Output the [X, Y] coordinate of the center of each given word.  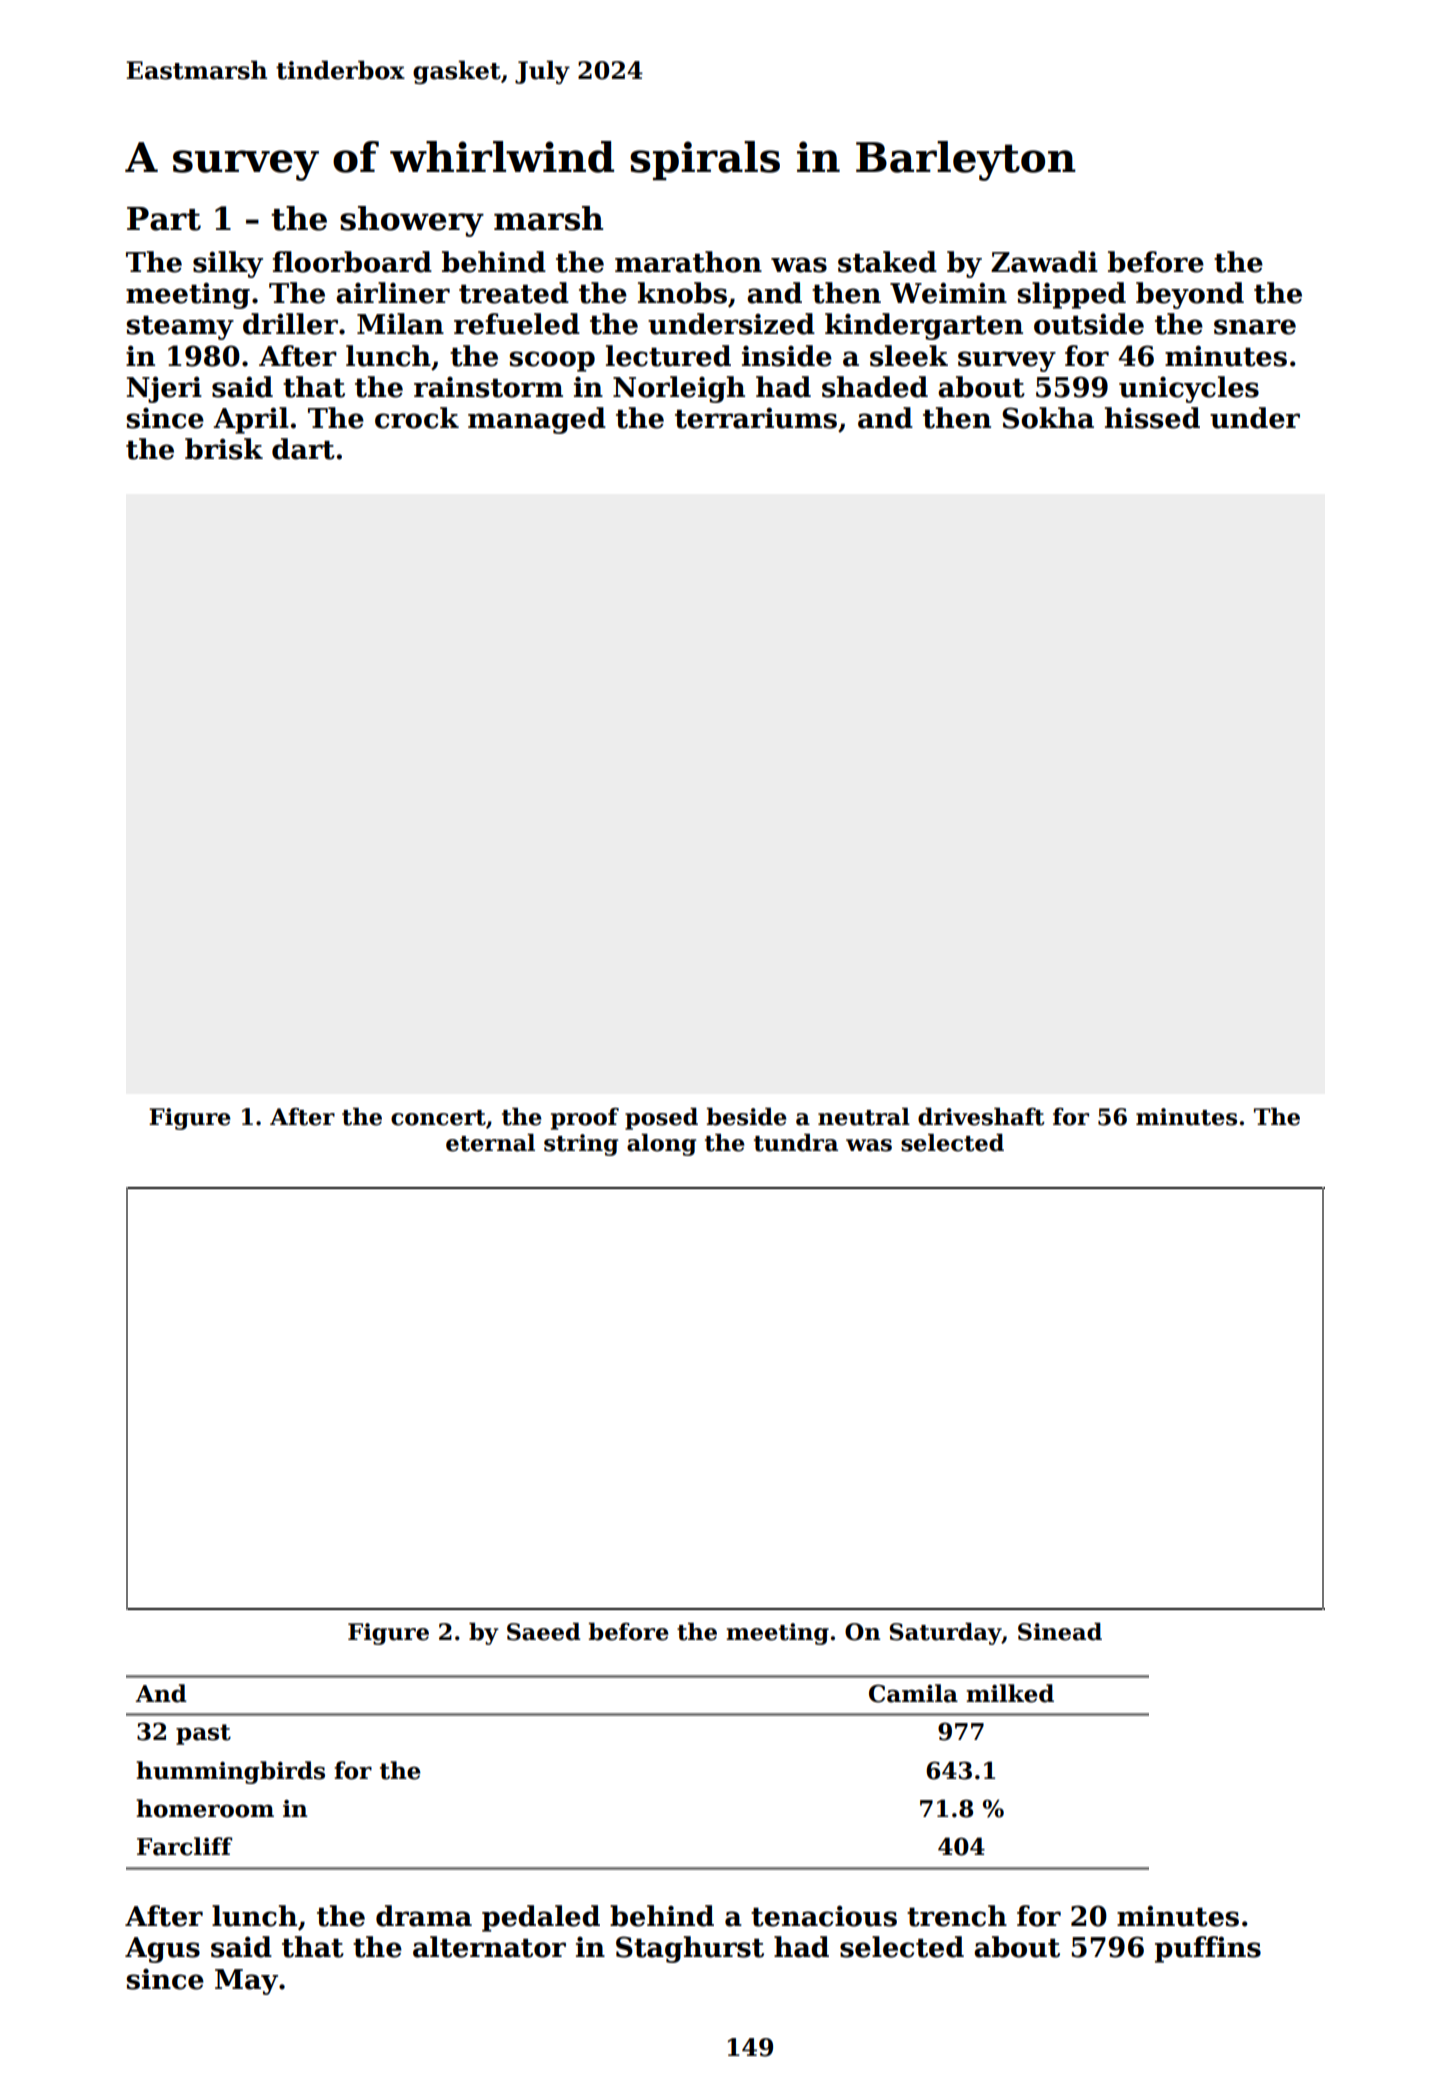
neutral [864, 1117]
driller [290, 324]
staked [887, 262]
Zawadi [1044, 262]
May [246, 1982]
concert [438, 1118]
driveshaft [981, 1117]
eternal [490, 1143]
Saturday [945, 1634]
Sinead [1060, 1632]
